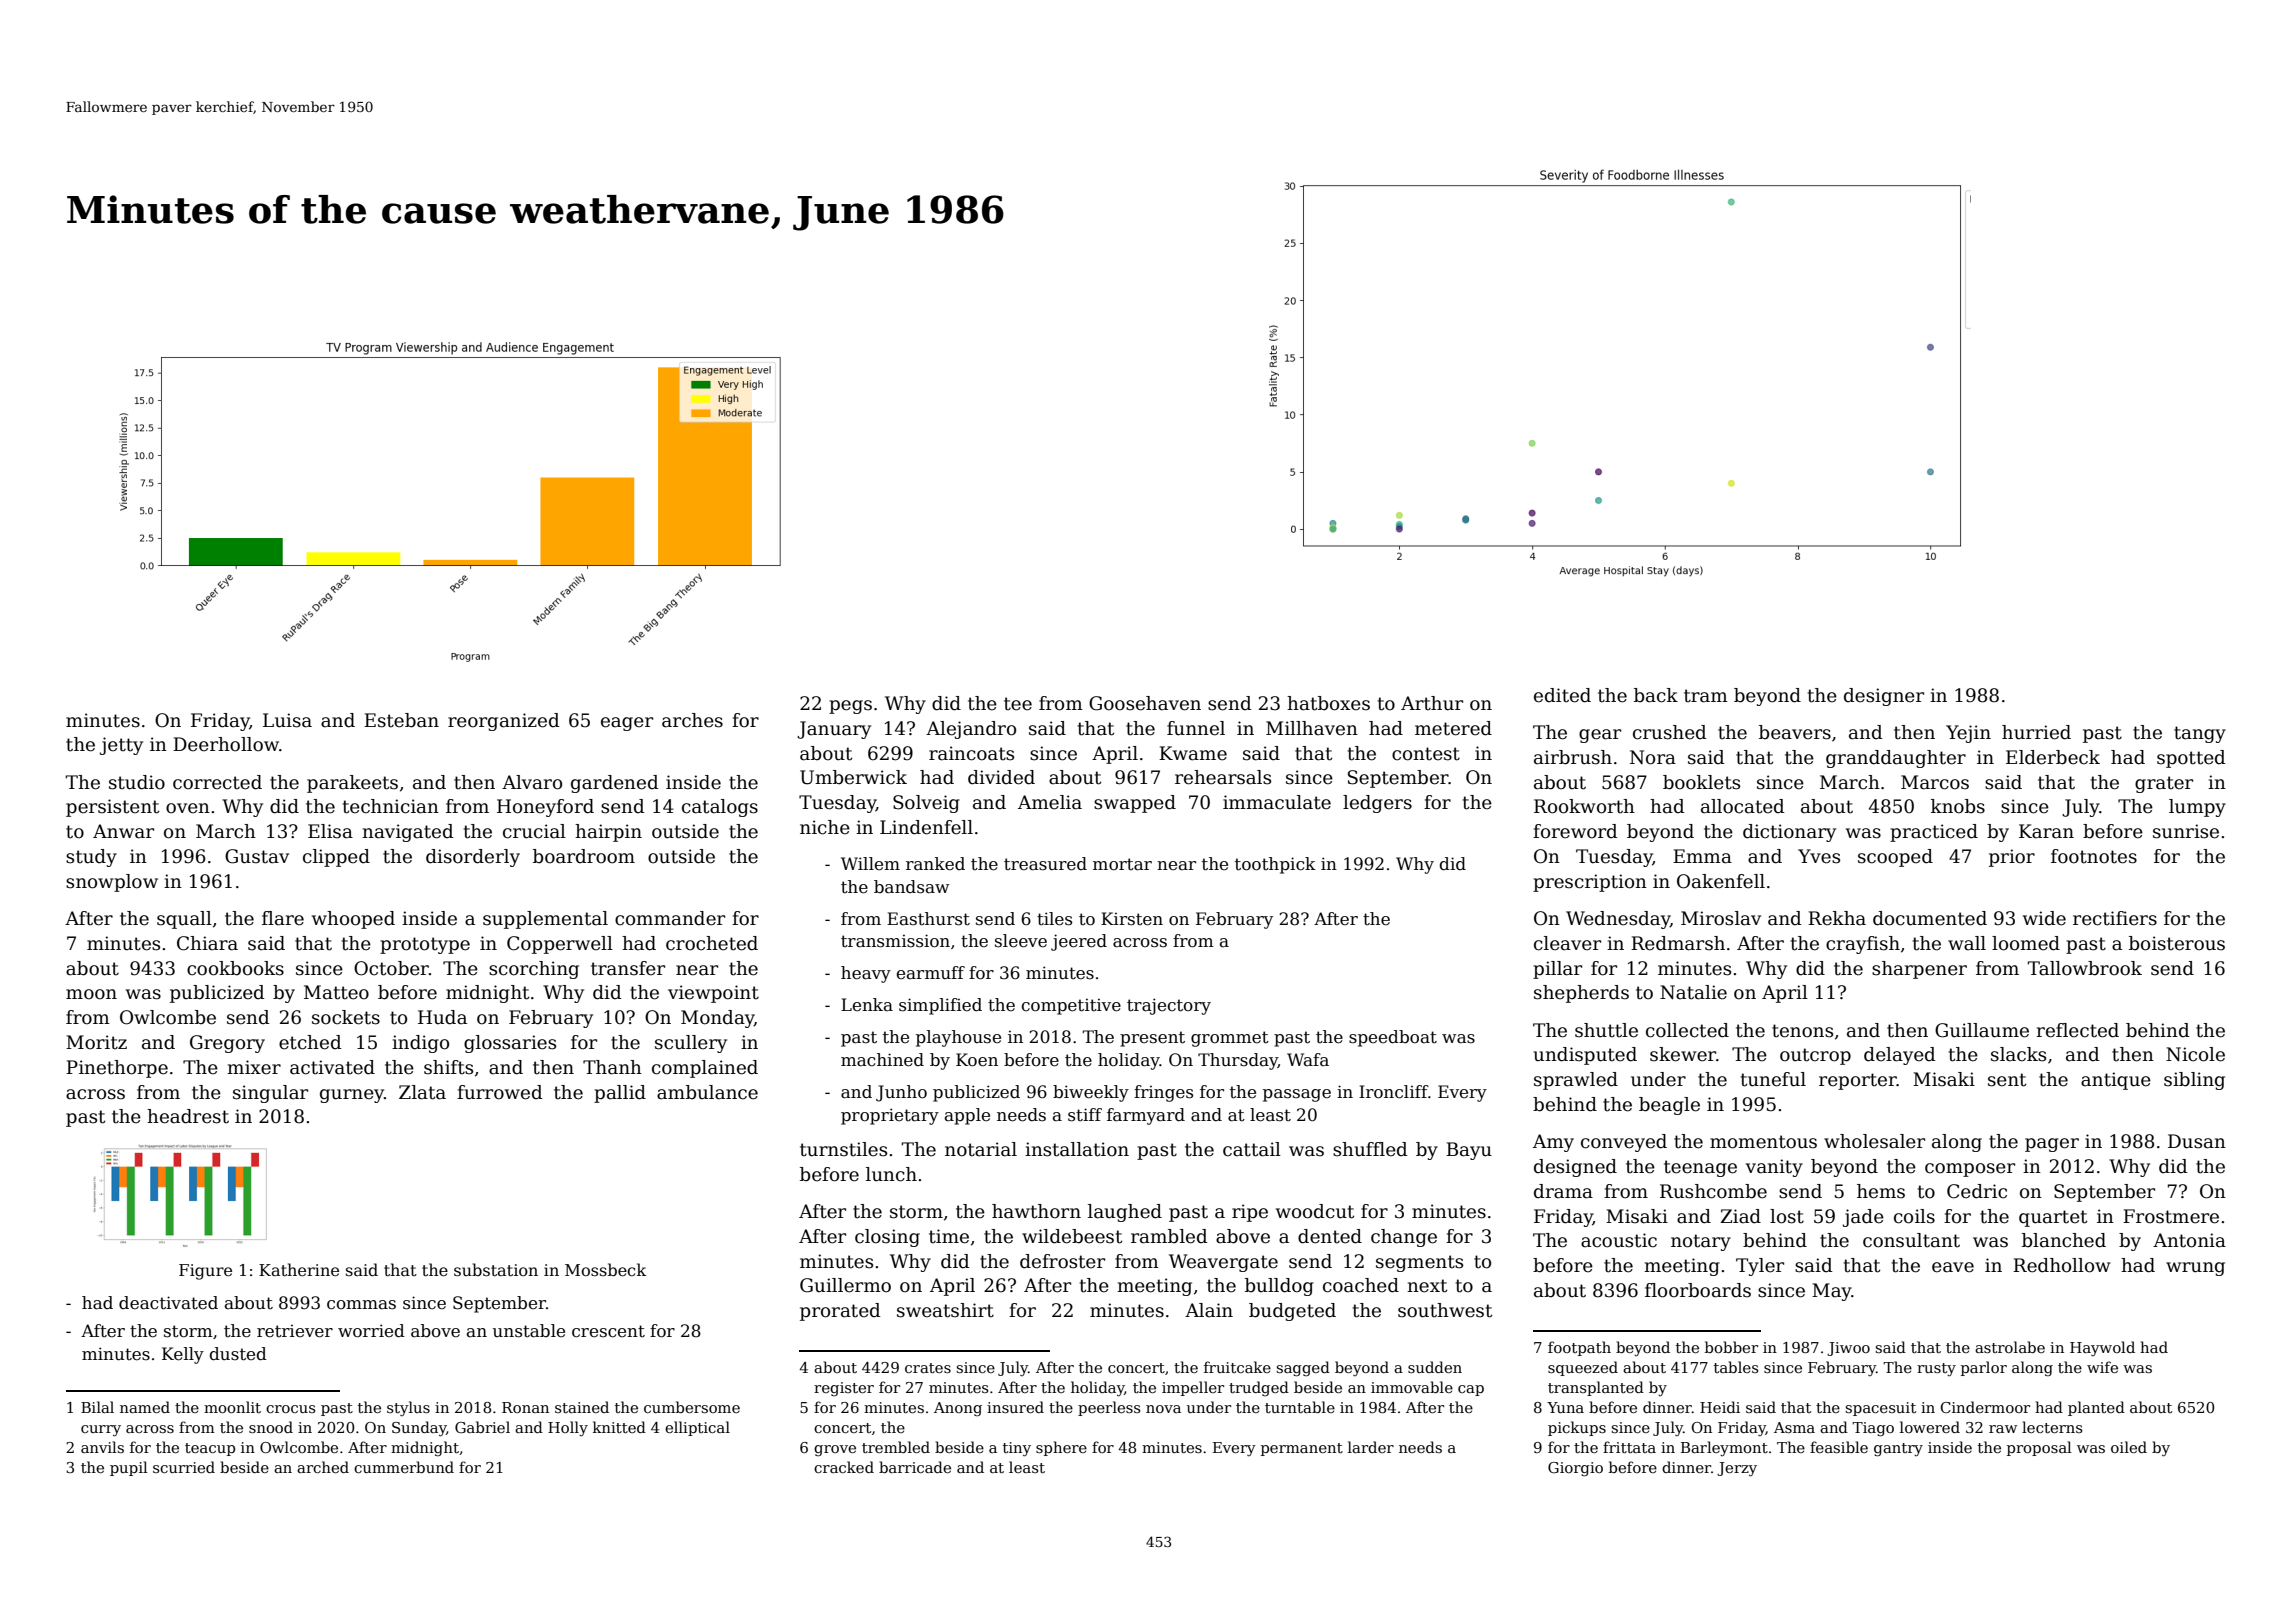 The width and height of the screenshot is (2292, 1620). I want to click on apple, so click(967, 1116).
